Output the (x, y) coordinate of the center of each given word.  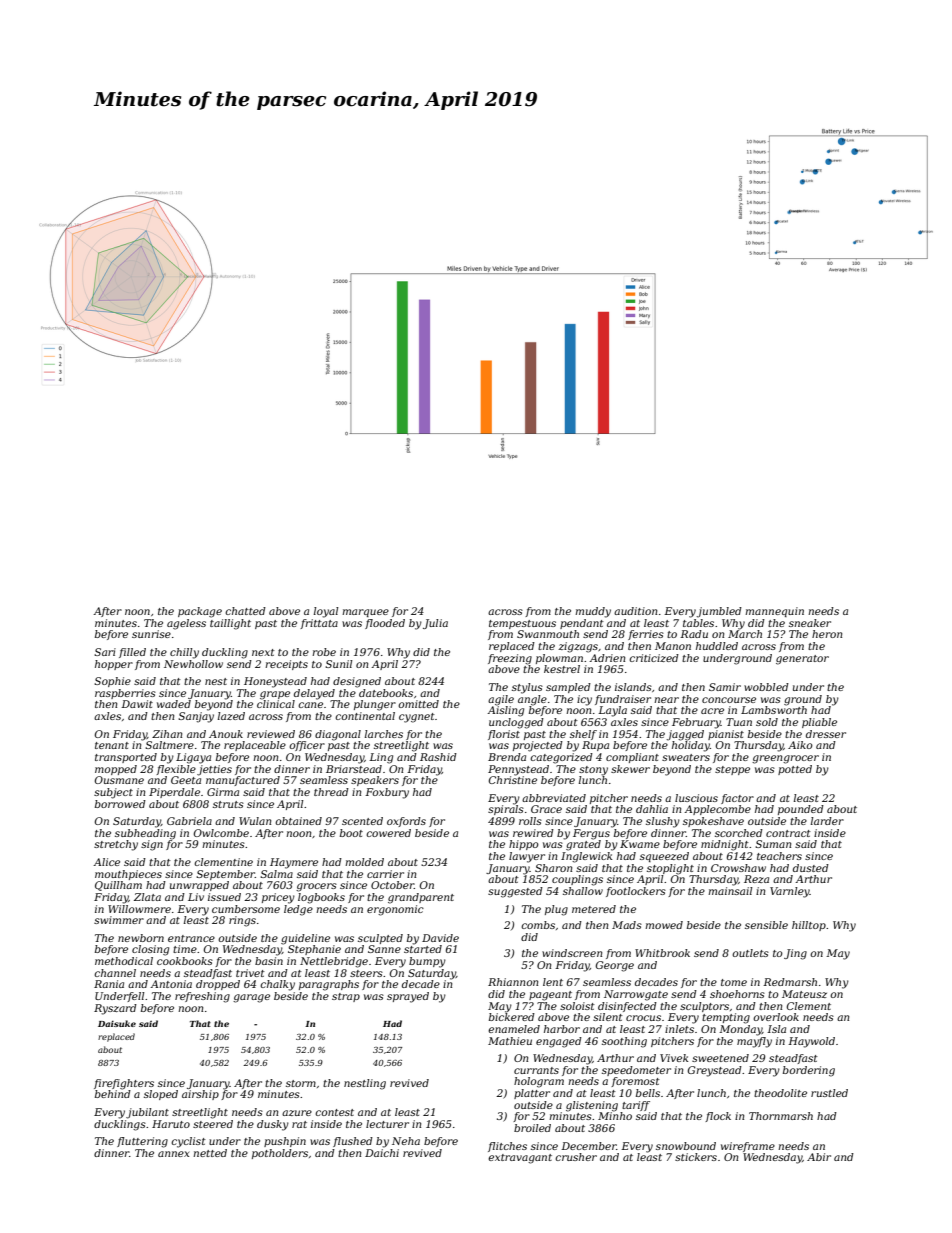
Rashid (438, 757)
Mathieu (510, 1041)
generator (802, 660)
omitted (418, 704)
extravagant (520, 1159)
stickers (696, 1157)
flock (718, 1117)
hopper (114, 665)
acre (712, 711)
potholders (280, 1154)
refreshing (202, 997)
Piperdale (174, 793)
